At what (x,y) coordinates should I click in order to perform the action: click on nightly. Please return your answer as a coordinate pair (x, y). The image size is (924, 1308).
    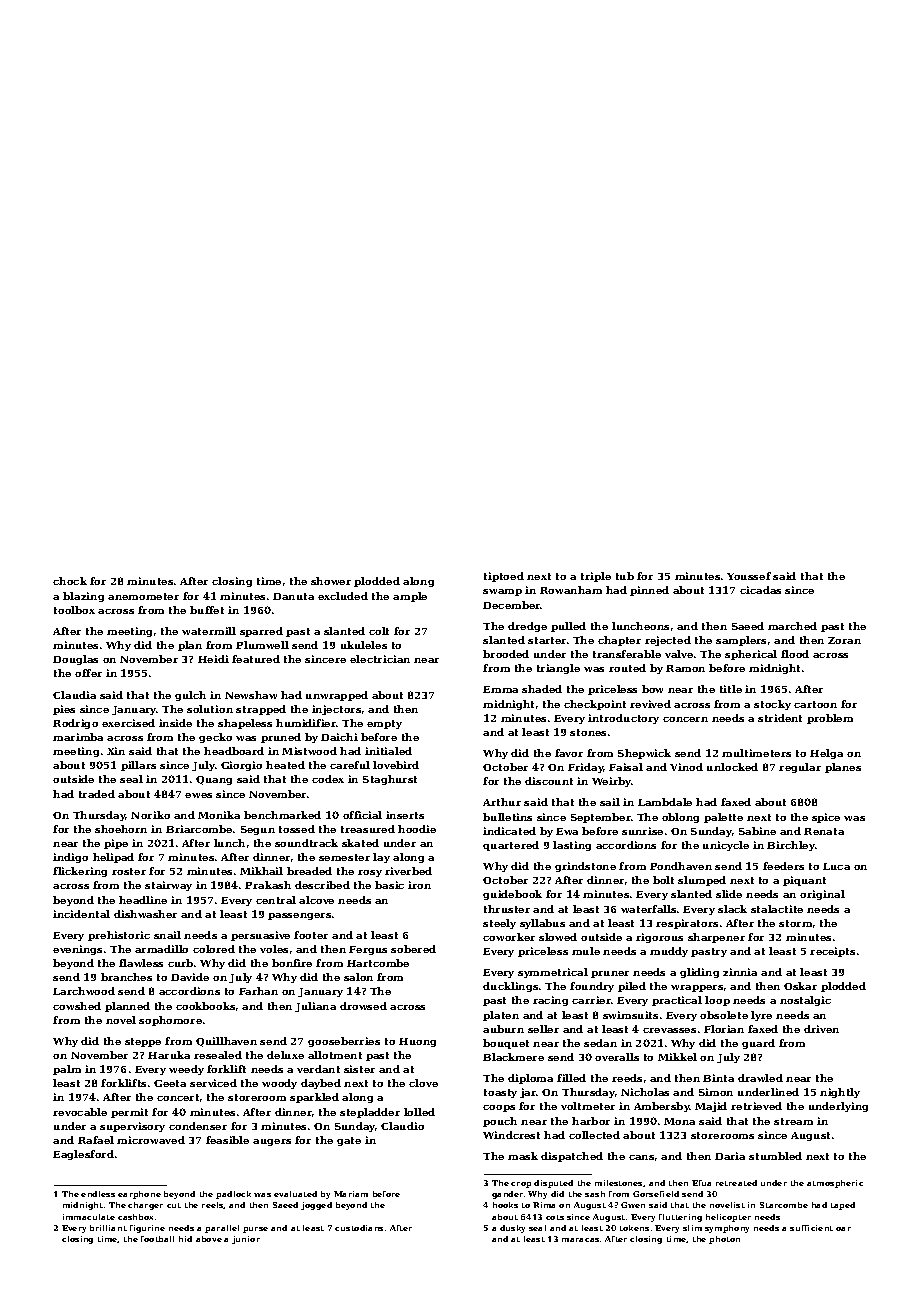
    Looking at the image, I should click on (840, 1093).
